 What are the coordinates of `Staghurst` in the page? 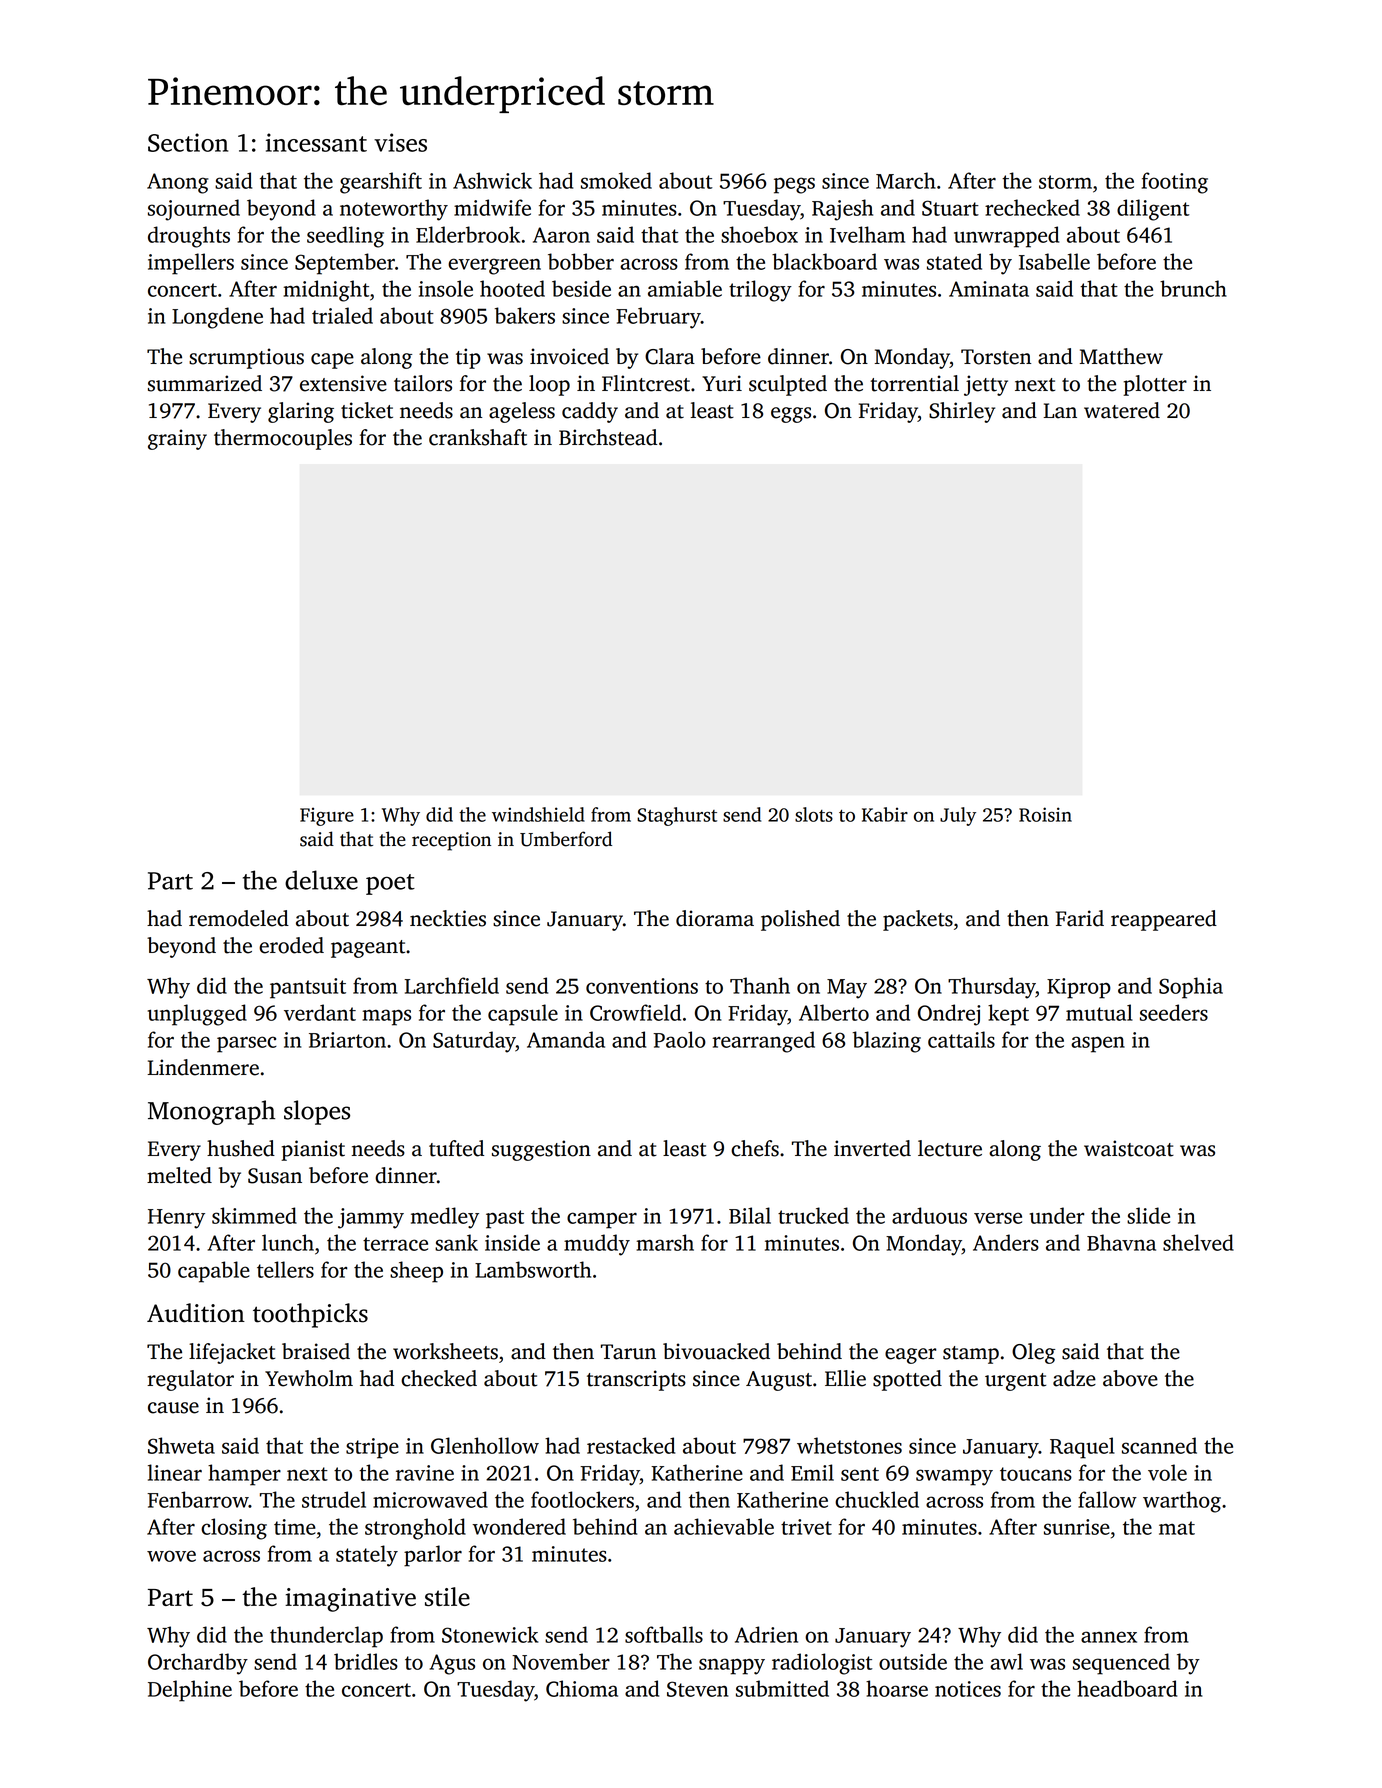 It's located at (677, 816).
